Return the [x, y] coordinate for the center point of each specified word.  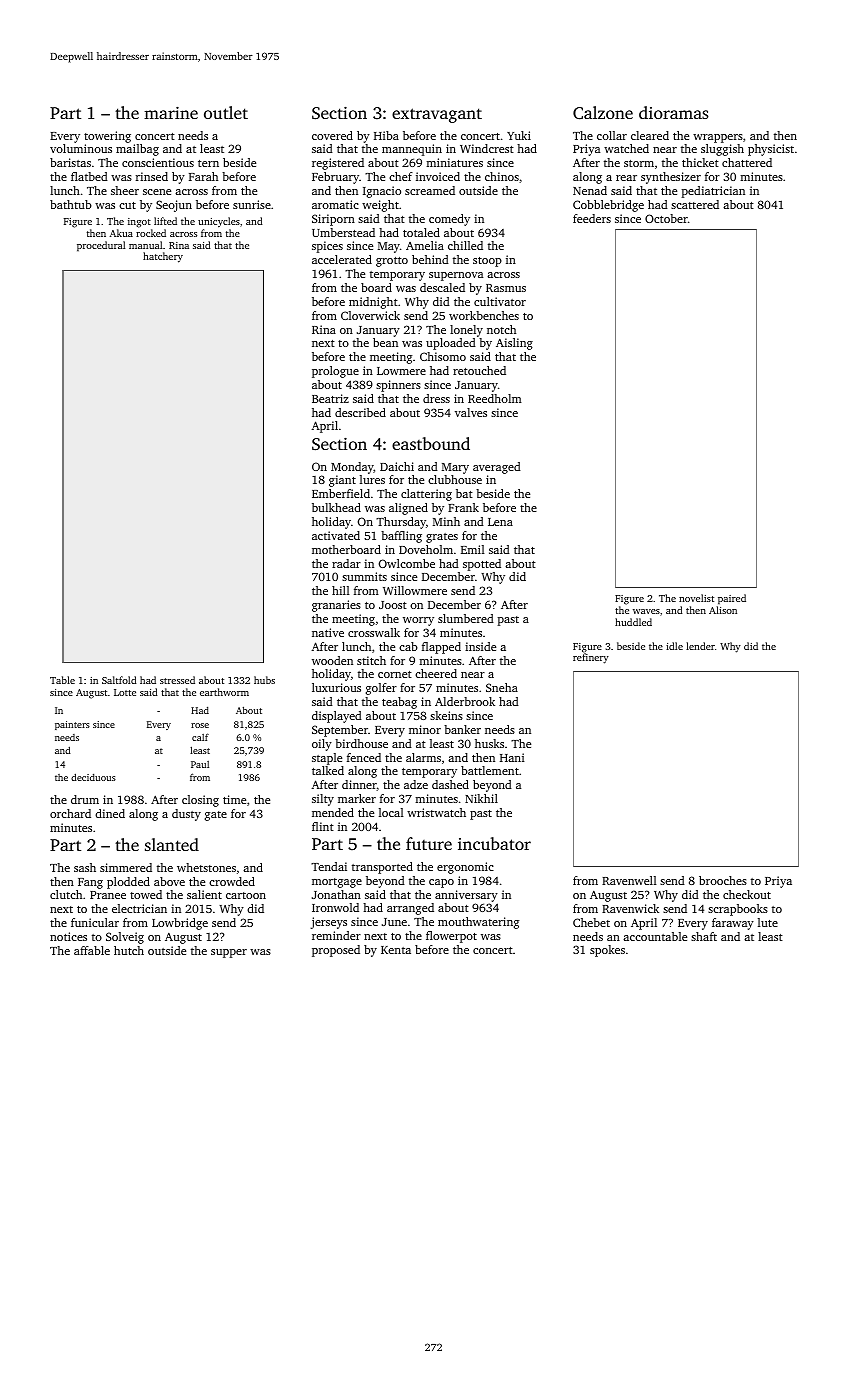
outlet [226, 112]
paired [732, 599]
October [666, 218]
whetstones [206, 867]
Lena [500, 522]
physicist [771, 150]
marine [171, 113]
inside [480, 646]
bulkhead [336, 507]
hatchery [163, 257]
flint [323, 826]
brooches [723, 880]
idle [674, 646]
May [389, 247]
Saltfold [119, 680]
